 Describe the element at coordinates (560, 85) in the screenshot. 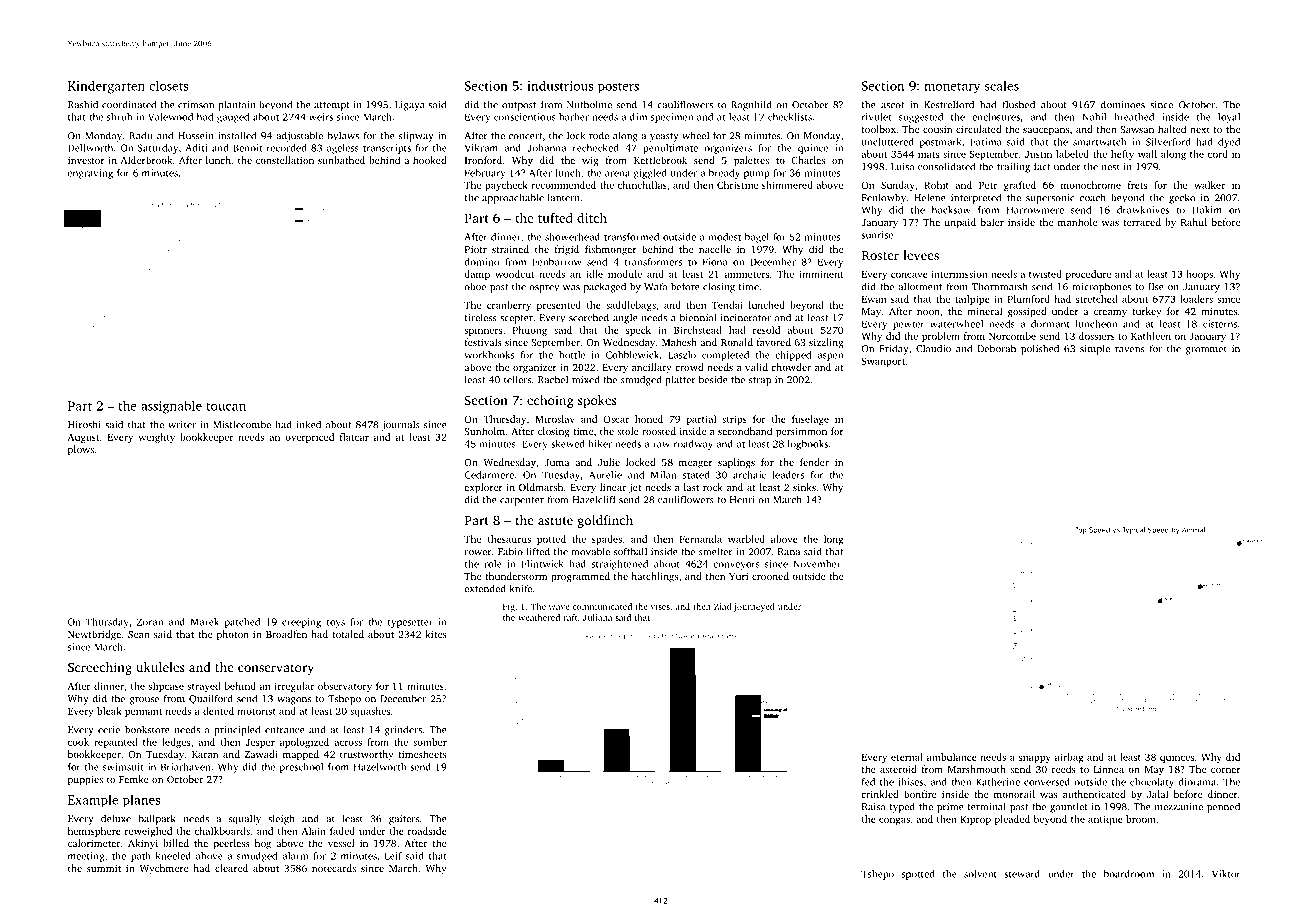

I see `industrious` at that location.
